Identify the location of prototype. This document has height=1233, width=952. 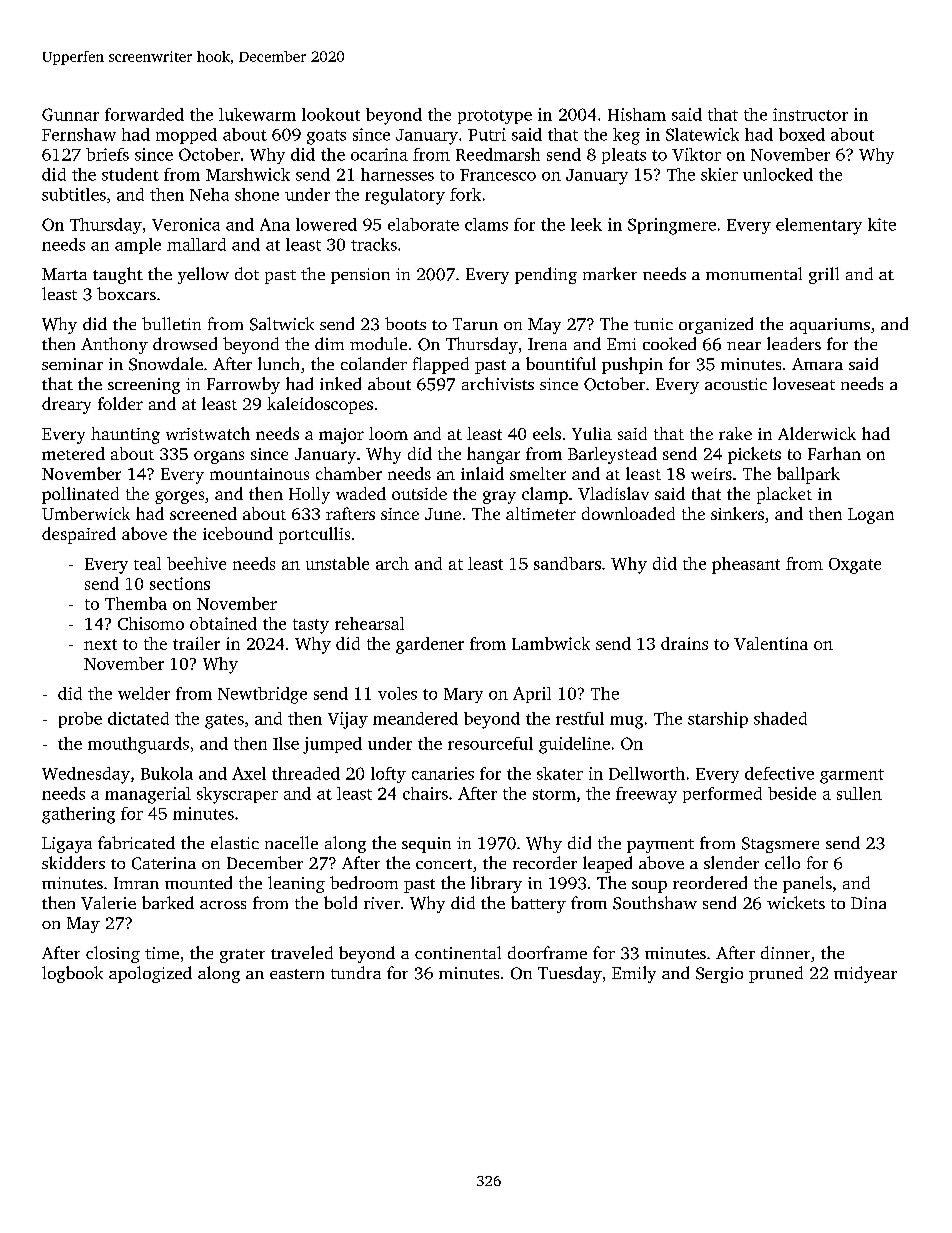
(495, 117).
